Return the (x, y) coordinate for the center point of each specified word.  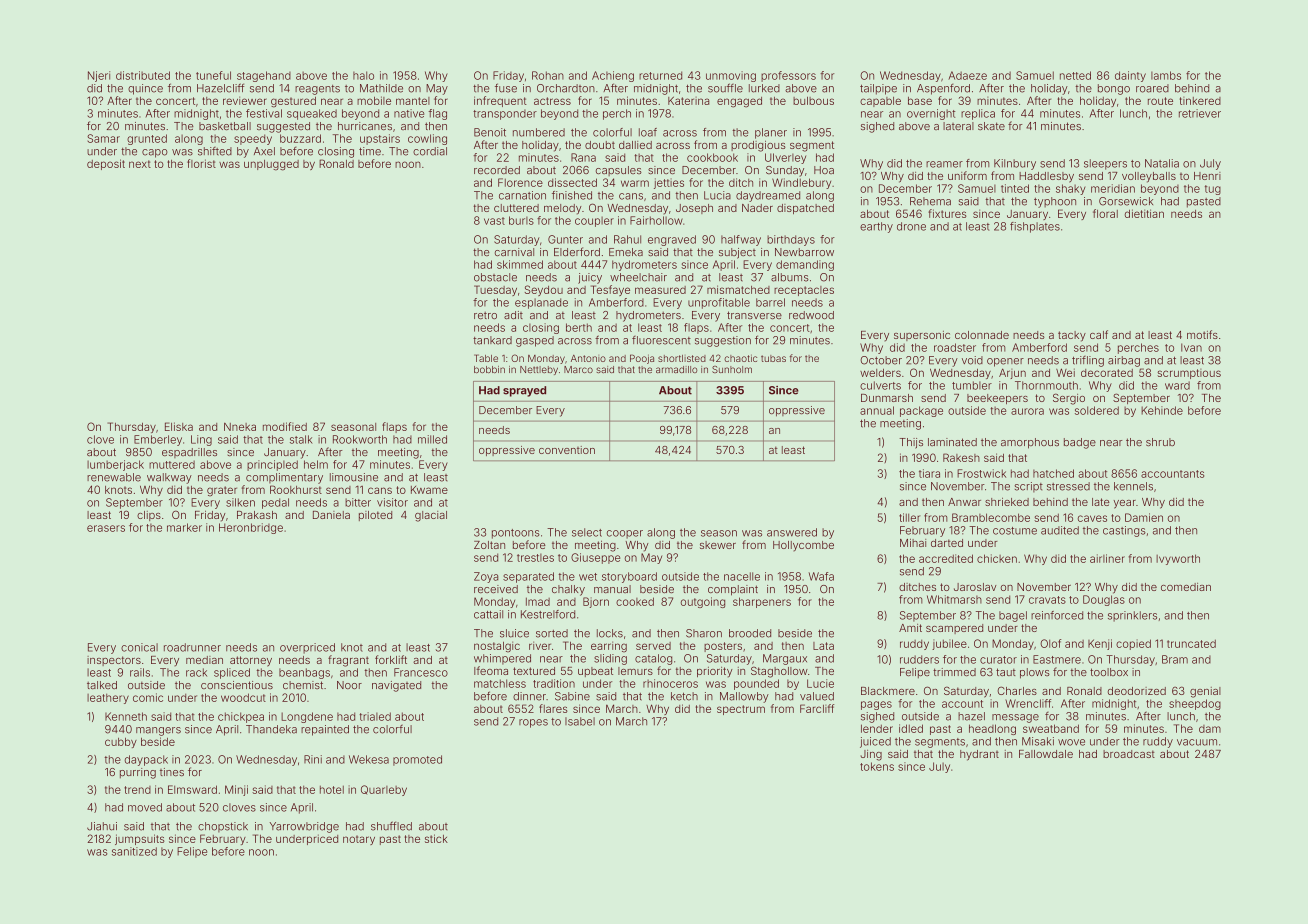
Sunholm (732, 369)
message (1015, 718)
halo (363, 75)
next (140, 164)
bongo (1114, 89)
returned (660, 75)
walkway (169, 478)
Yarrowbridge (304, 827)
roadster (955, 347)
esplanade (541, 303)
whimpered (502, 659)
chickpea (241, 717)
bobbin (489, 369)
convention (567, 450)
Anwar (964, 502)
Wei (1065, 372)
